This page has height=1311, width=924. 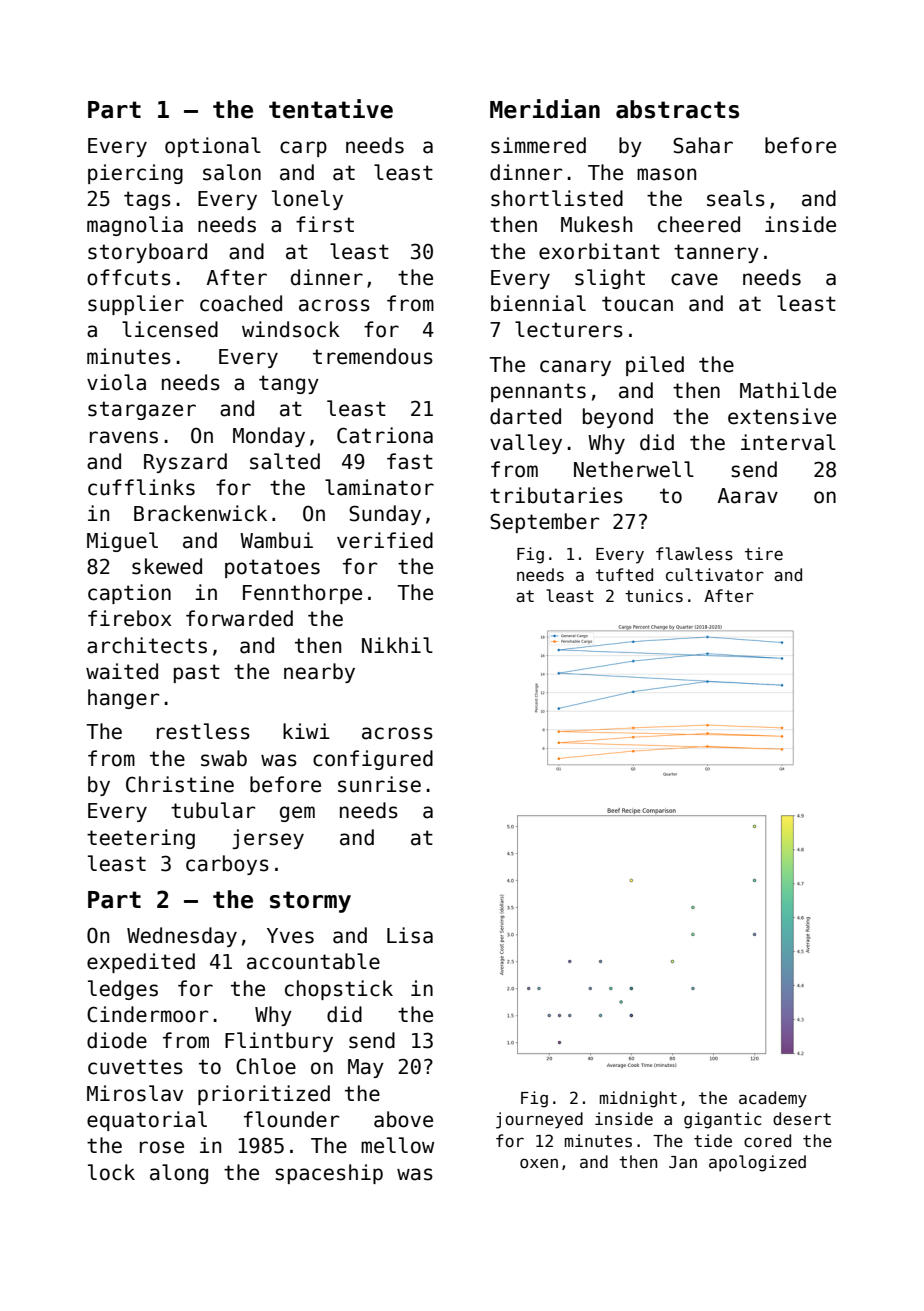 What do you see at coordinates (379, 784) in the page?
I see `sunrise` at bounding box center [379, 784].
